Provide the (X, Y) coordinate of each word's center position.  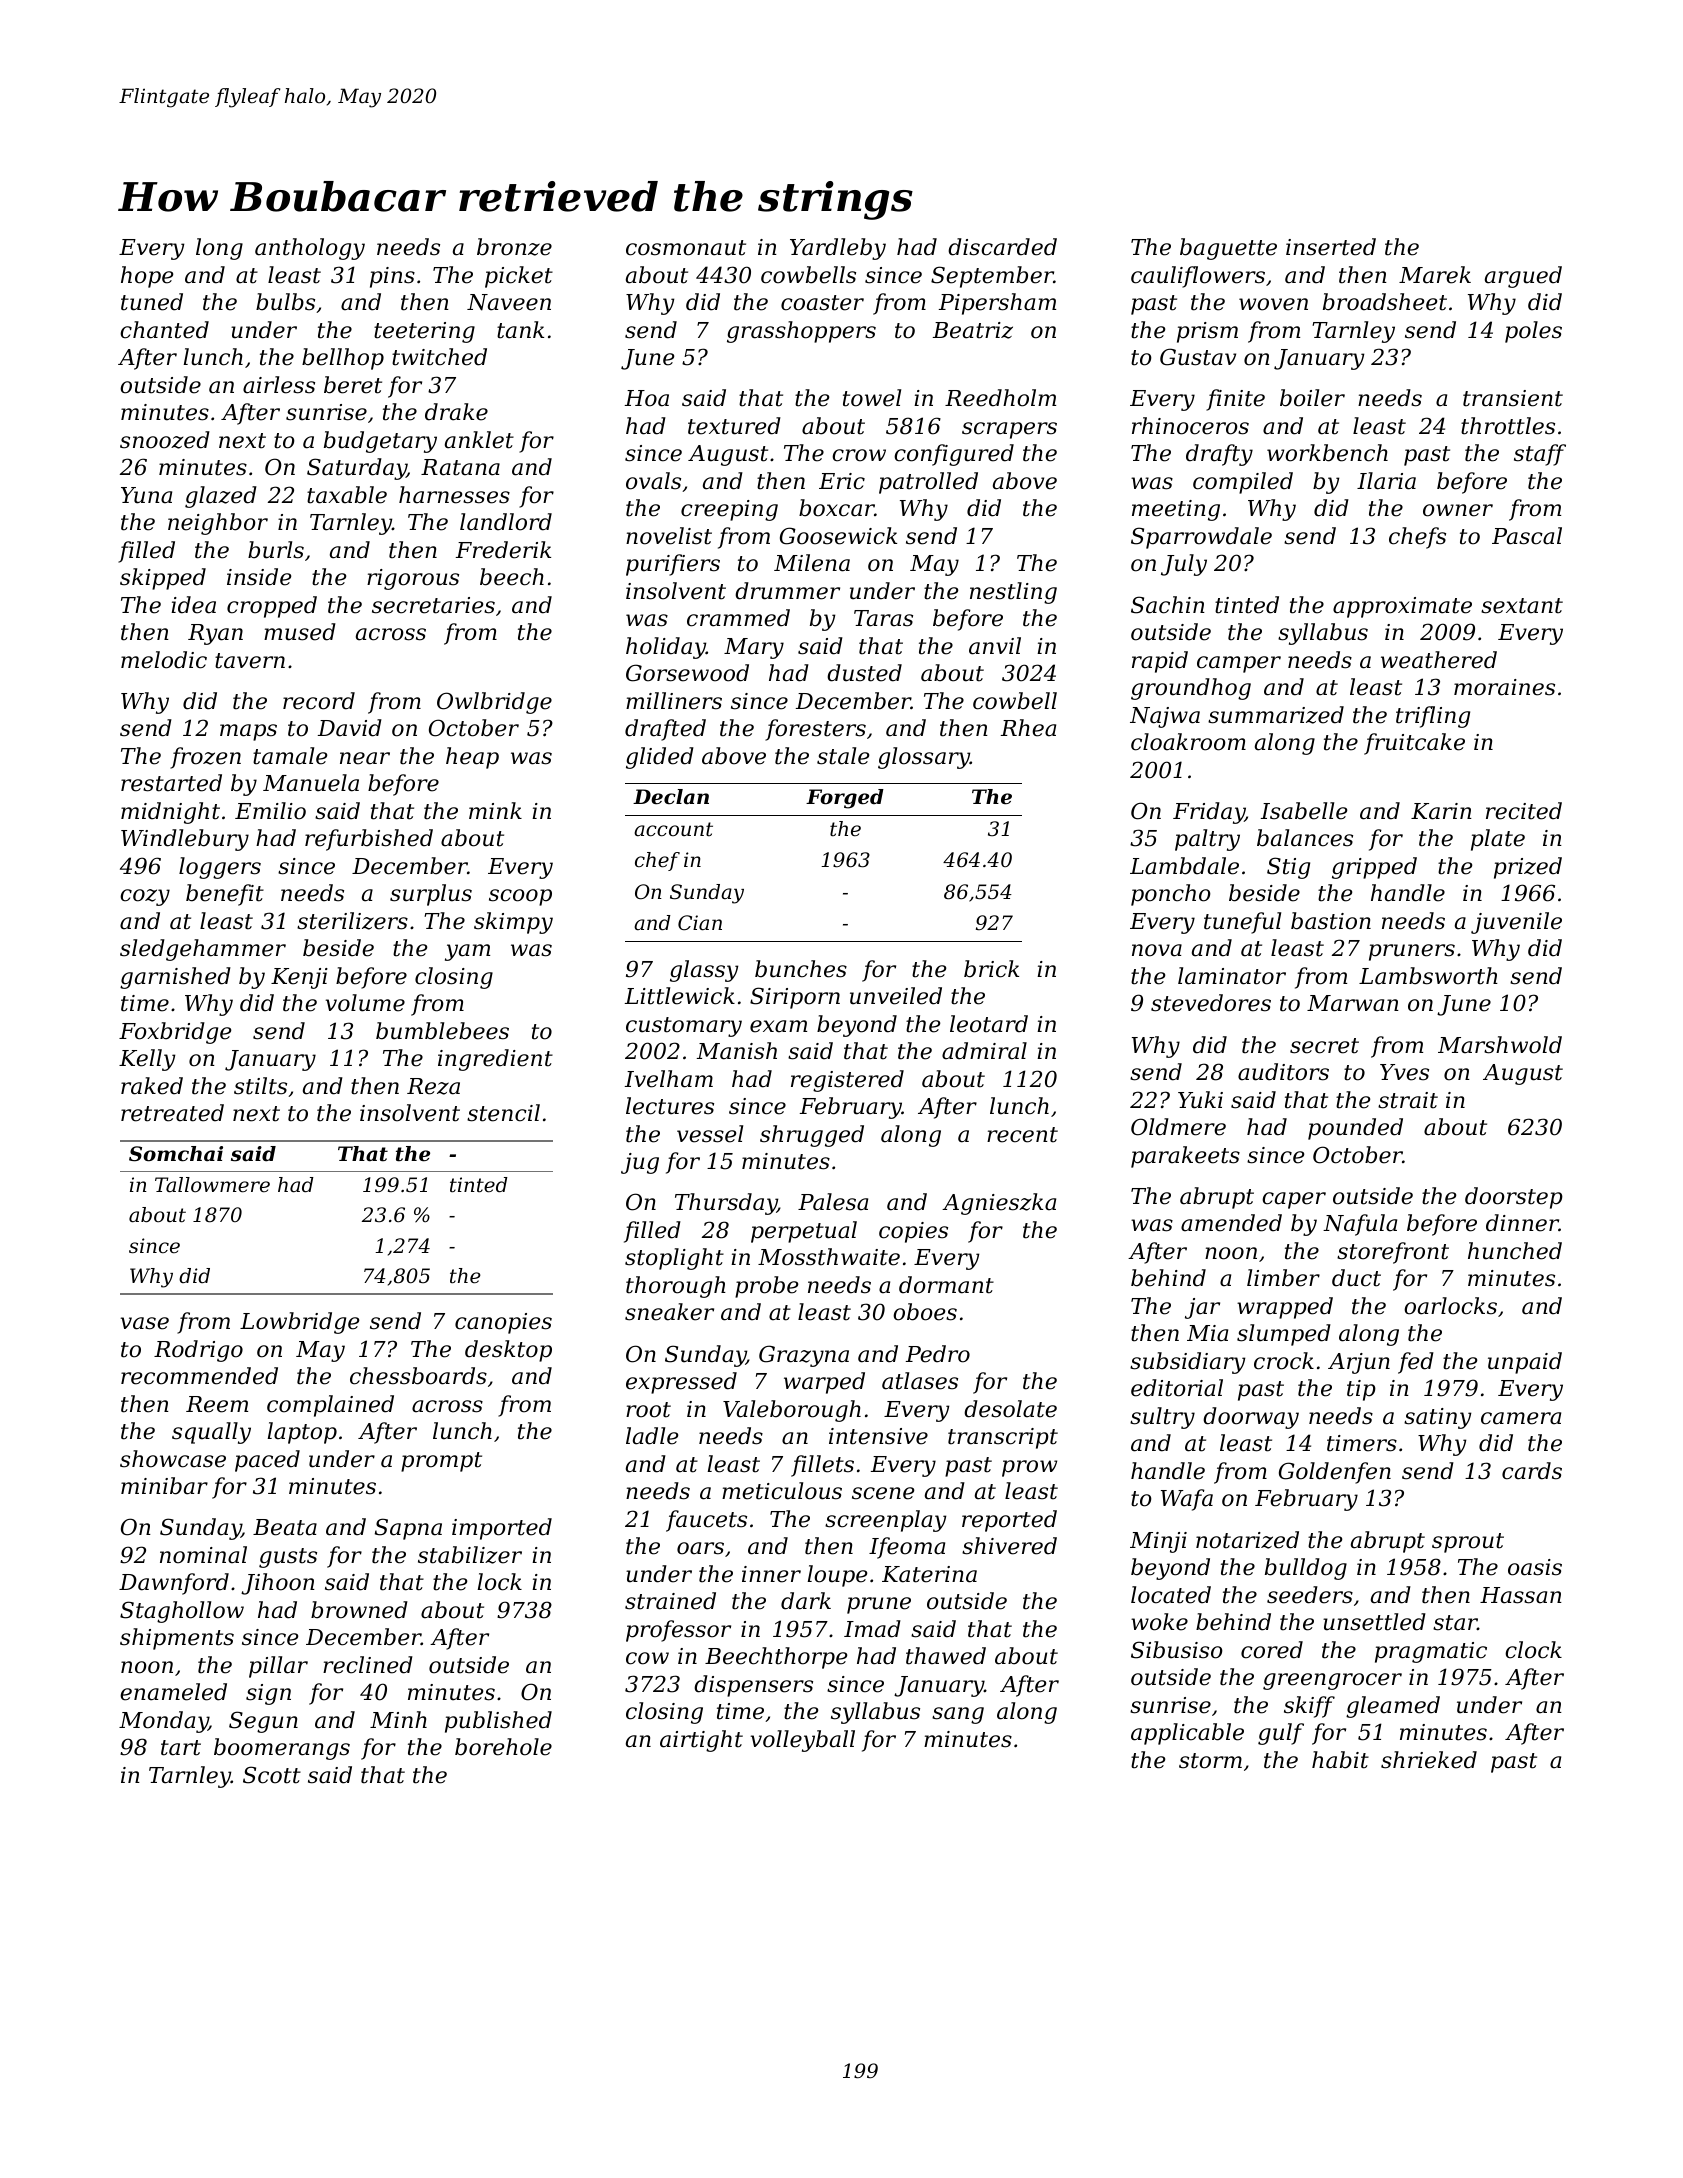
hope (147, 277)
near (365, 758)
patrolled (928, 483)
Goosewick (838, 536)
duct (1356, 1278)
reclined (368, 1665)
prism (1207, 332)
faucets (706, 1521)
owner (1458, 510)
